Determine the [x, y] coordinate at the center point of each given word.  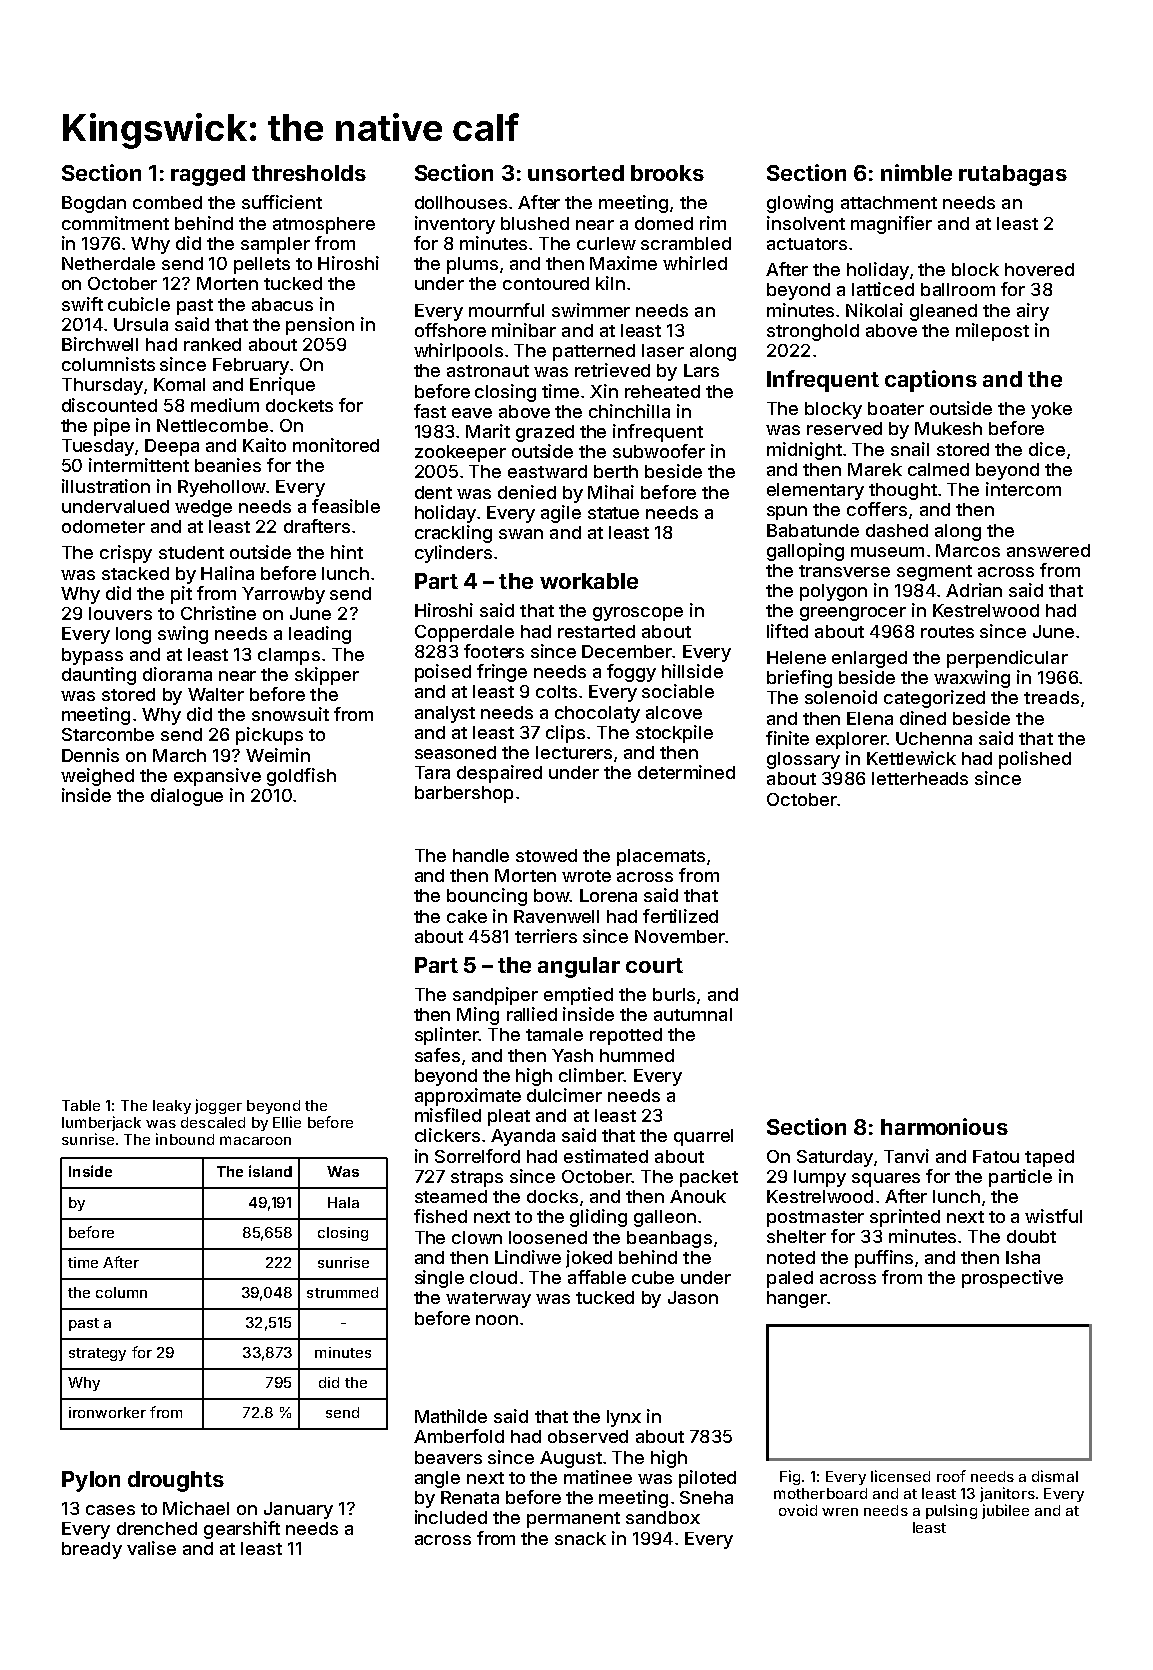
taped [1049, 1158]
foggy [631, 673]
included [451, 1517]
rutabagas [1013, 175]
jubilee [1005, 1511]
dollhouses [461, 202]
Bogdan [94, 204]
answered [1048, 550]
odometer [103, 526]
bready [92, 1550]
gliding [598, 1218]
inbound [185, 1139]
